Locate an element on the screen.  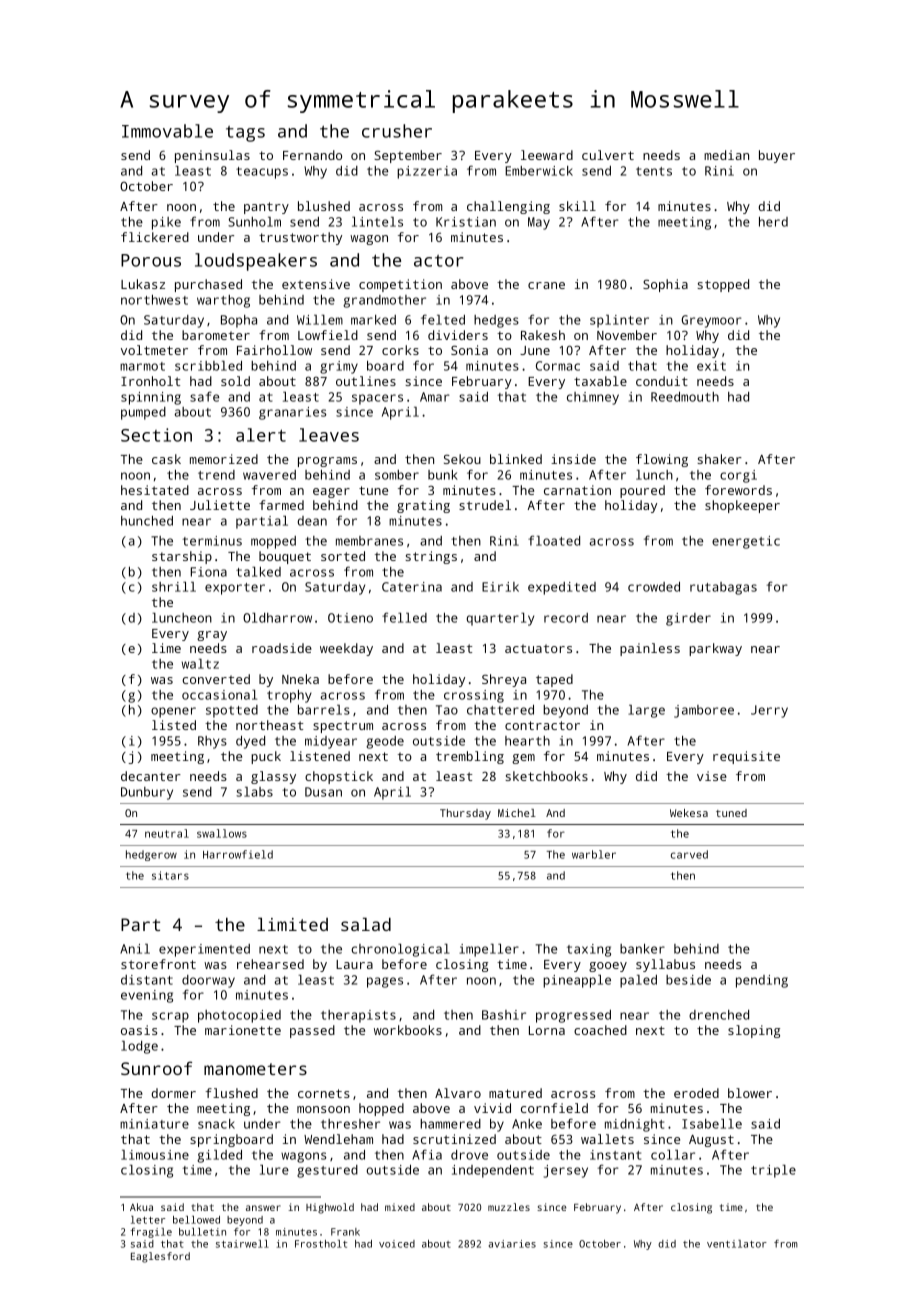
June is located at coordinates (535, 350).
